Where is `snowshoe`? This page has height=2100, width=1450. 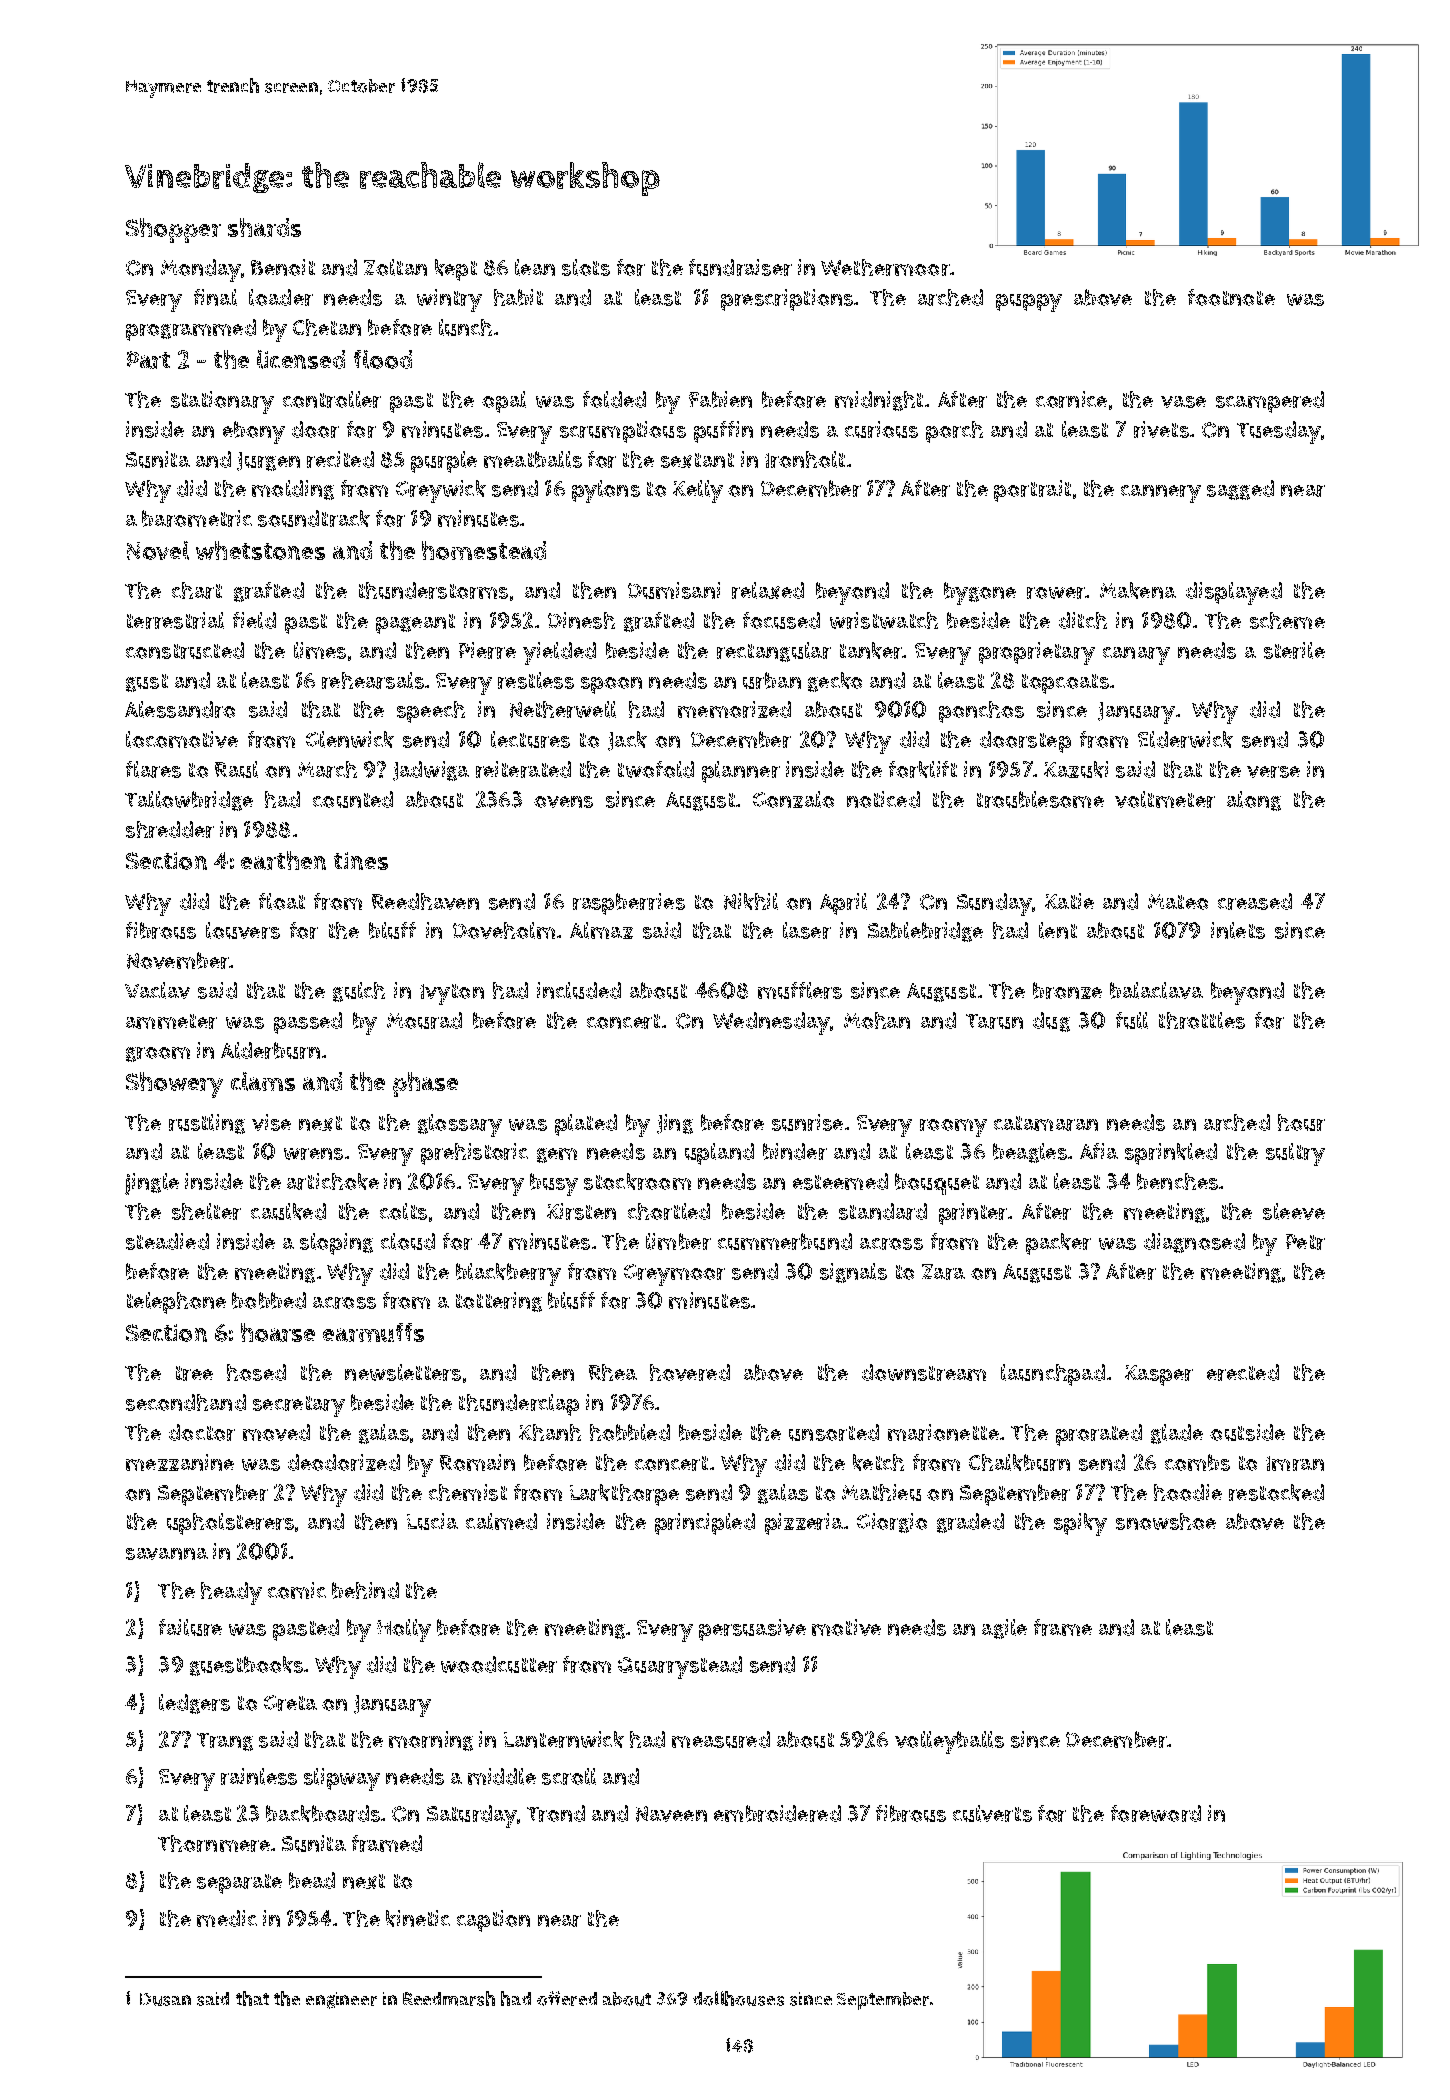
snowshoe is located at coordinates (1166, 1521).
